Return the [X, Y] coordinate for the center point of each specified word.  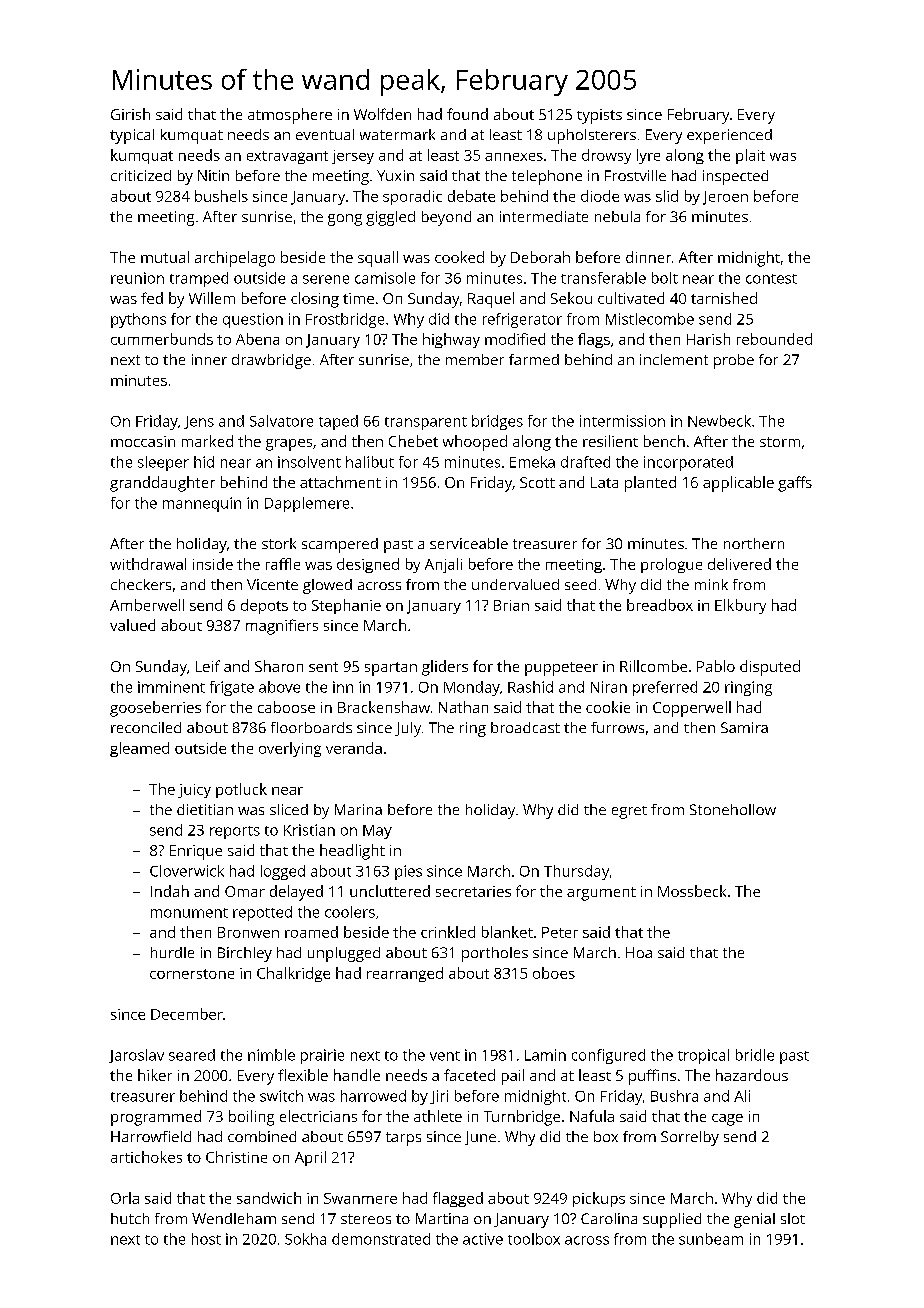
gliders [445, 668]
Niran [609, 687]
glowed [327, 586]
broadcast [525, 727]
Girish [130, 114]
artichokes [146, 1157]
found [467, 114]
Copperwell [692, 709]
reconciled [146, 727]
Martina [442, 1218]
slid [667, 196]
